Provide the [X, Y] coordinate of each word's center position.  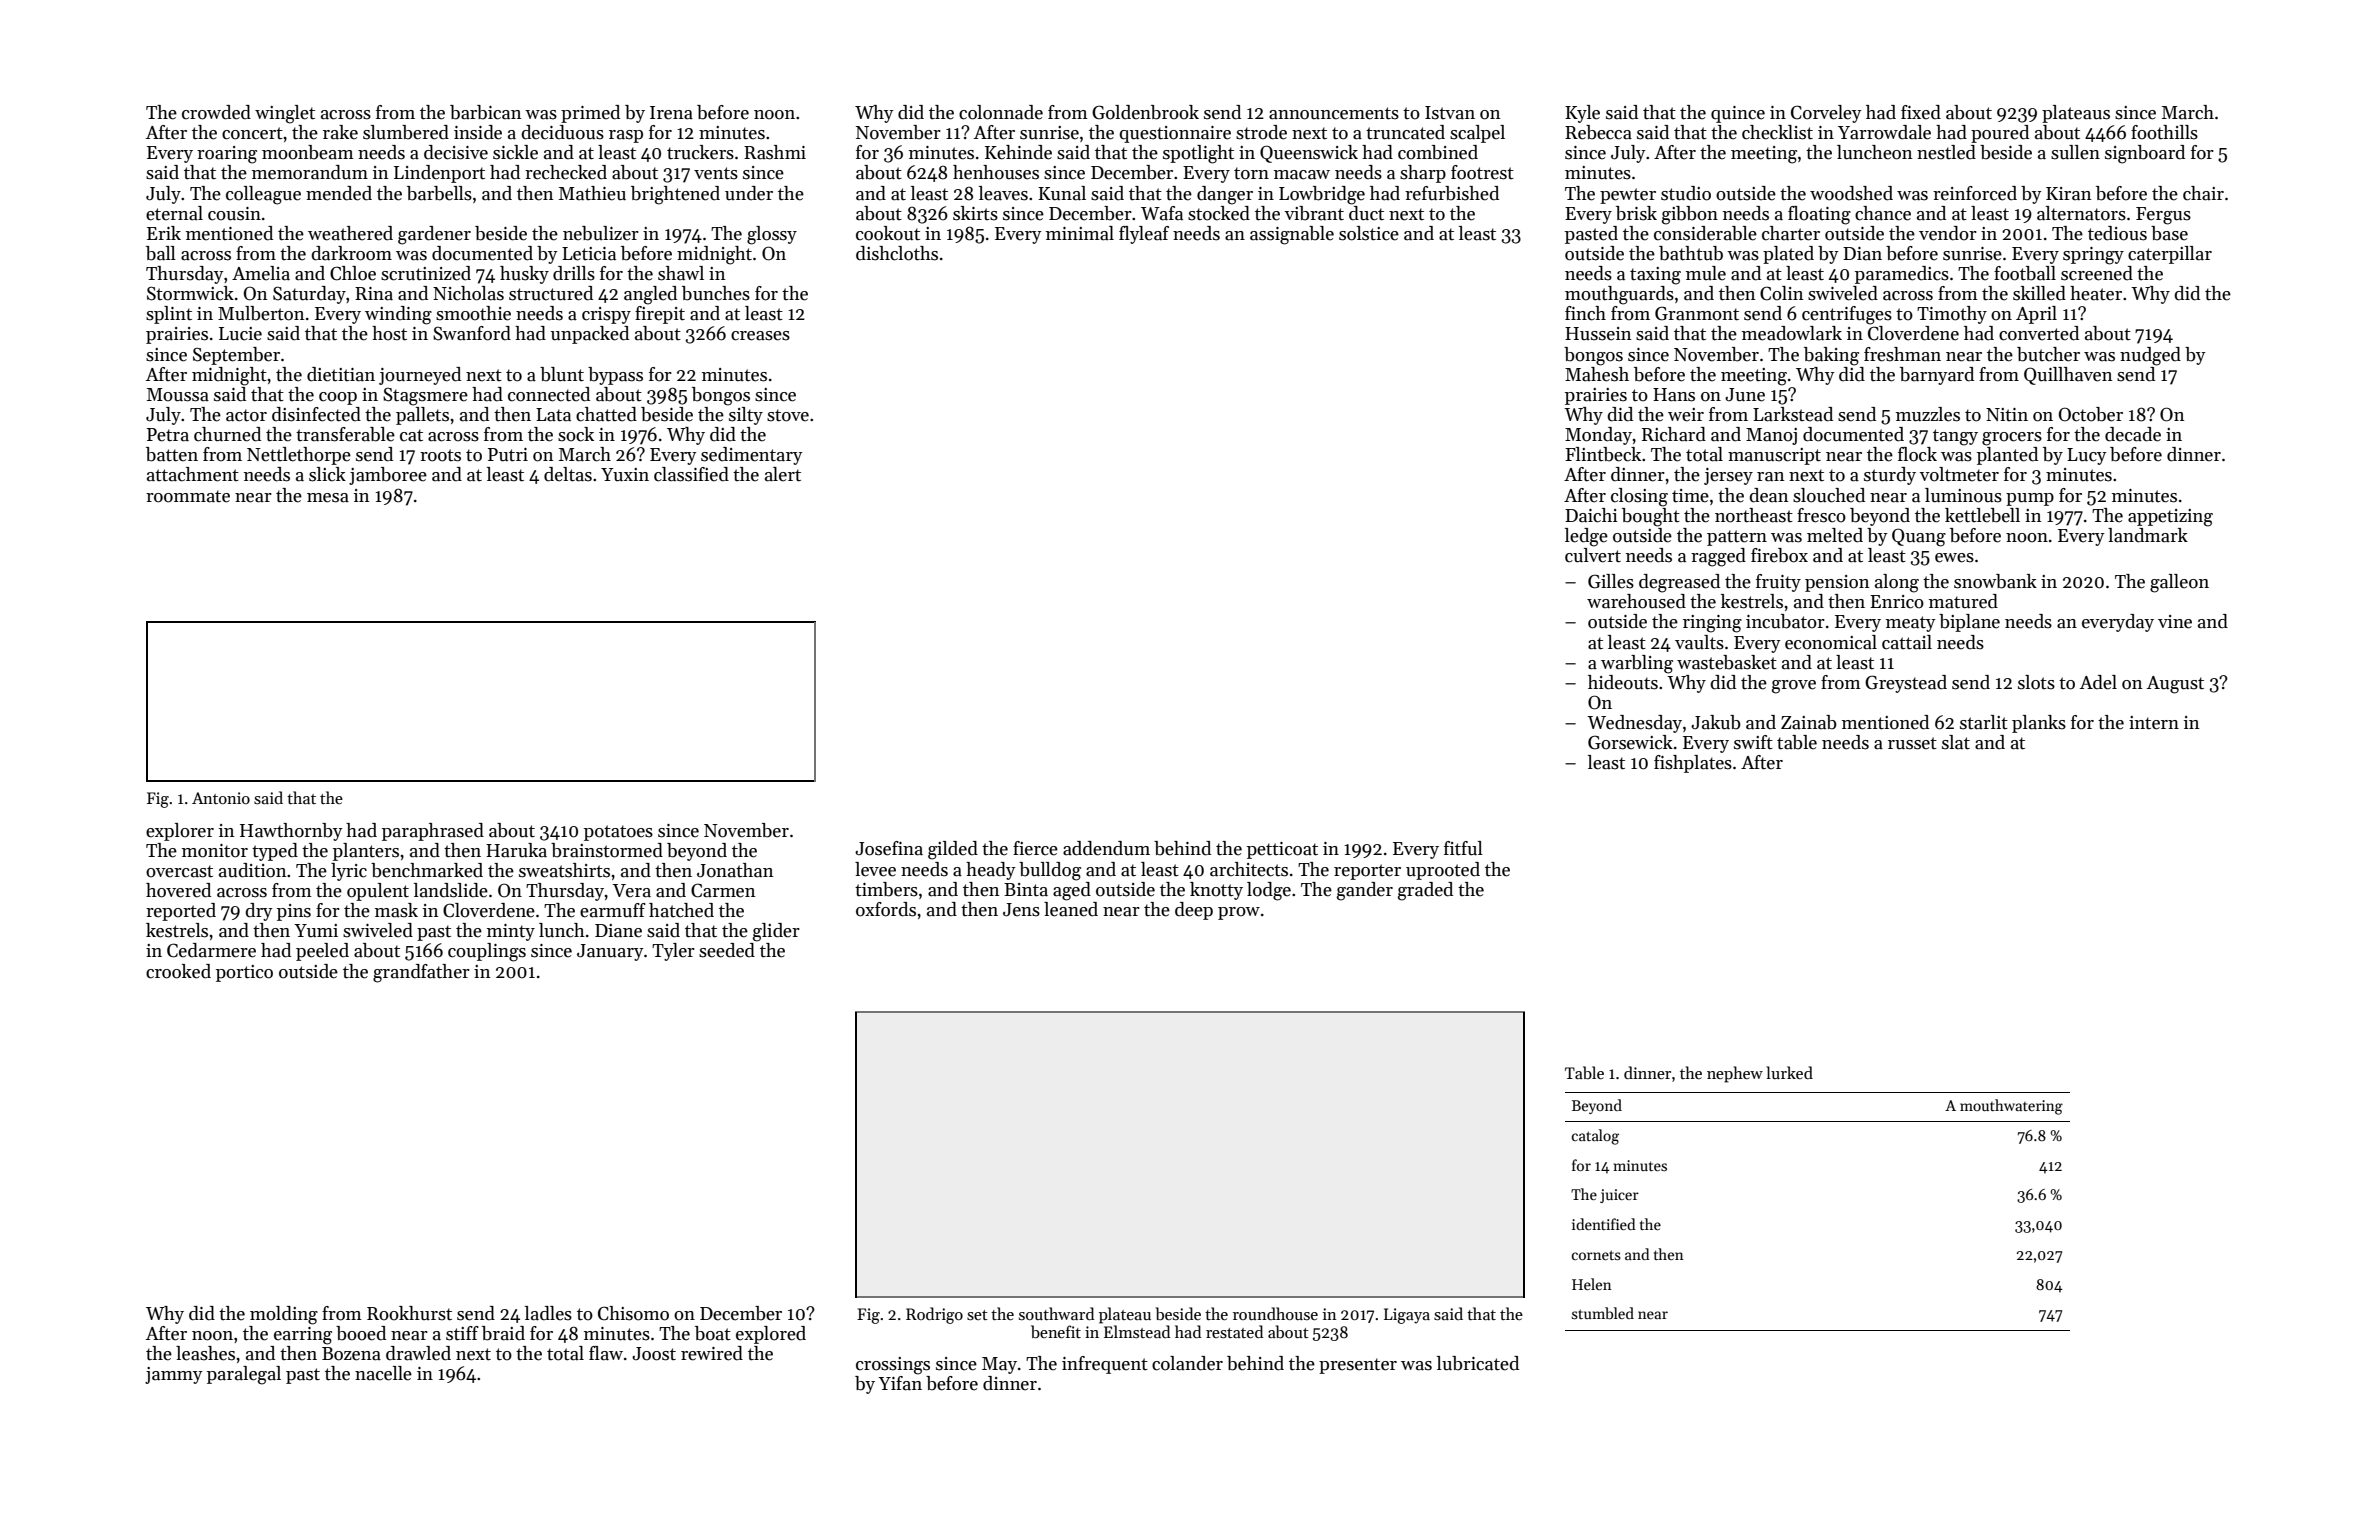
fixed [1921, 112]
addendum [1106, 848]
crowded [216, 112]
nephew [1735, 1074]
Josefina [889, 848]
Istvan [1450, 113]
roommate [188, 496]
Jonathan [735, 870]
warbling [1637, 664]
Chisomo [633, 1313]
